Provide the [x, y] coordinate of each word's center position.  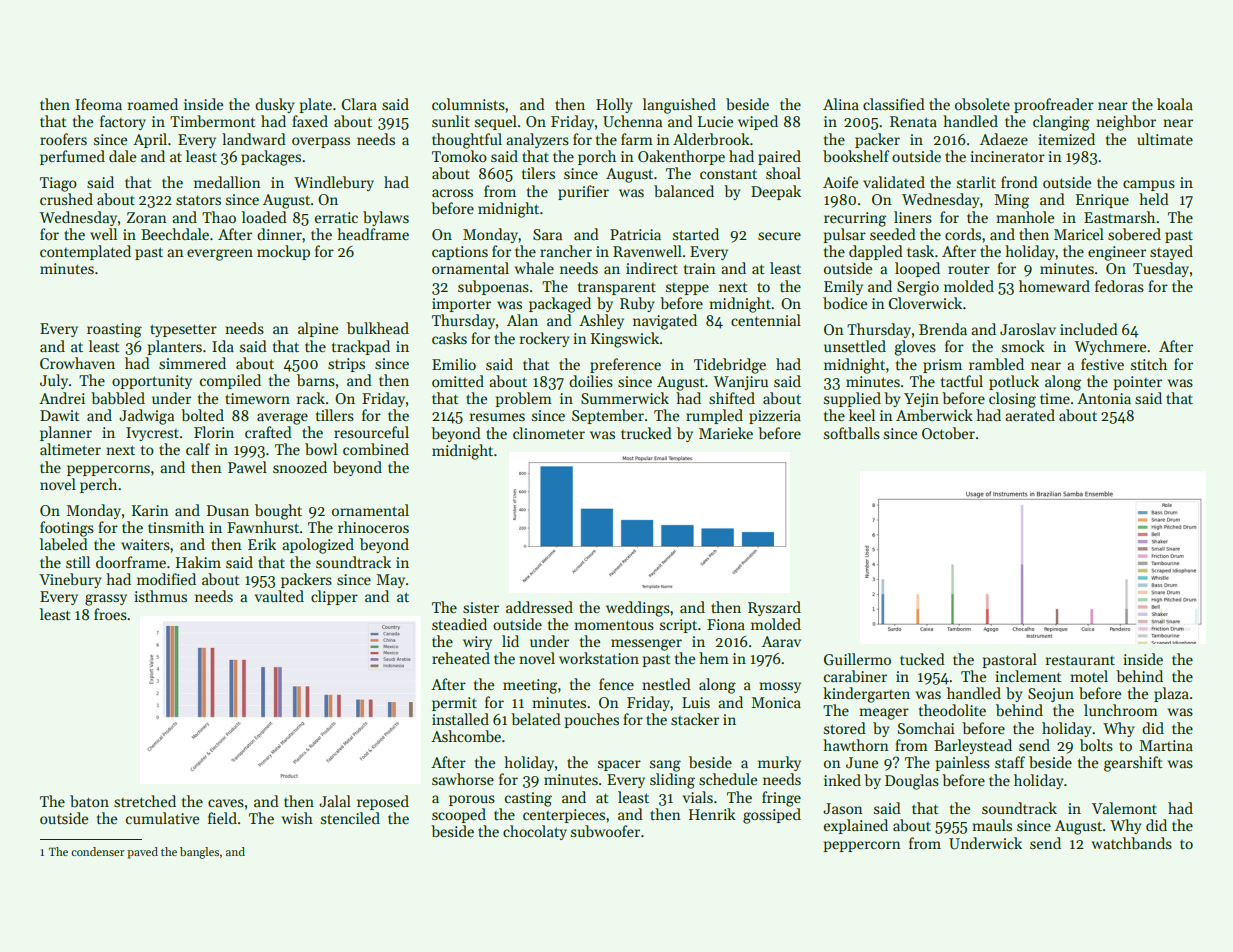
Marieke [726, 433]
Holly [614, 105]
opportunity [152, 382]
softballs [852, 433]
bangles [199, 853]
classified [894, 104]
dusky [274, 105]
